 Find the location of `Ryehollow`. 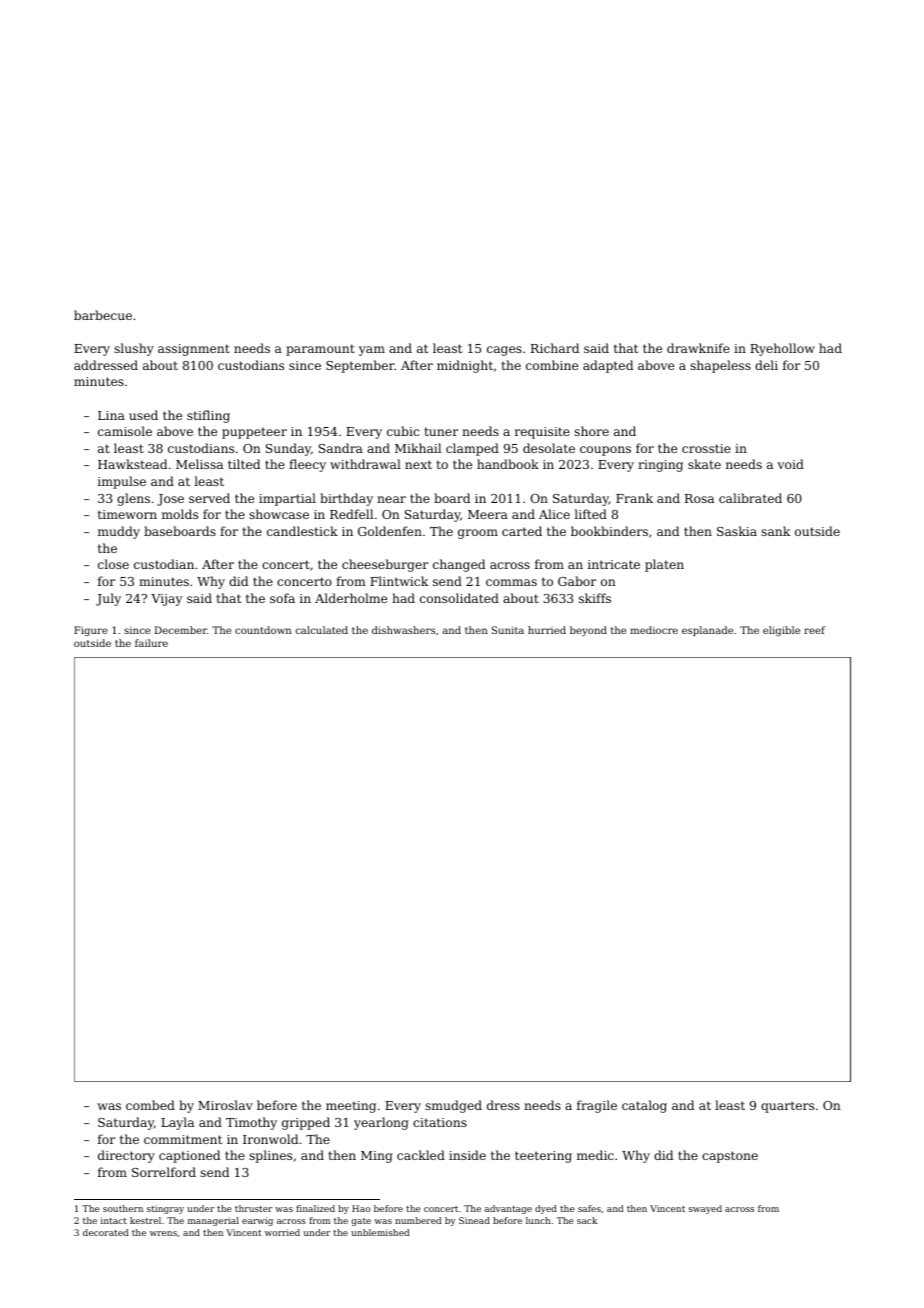

Ryehollow is located at coordinates (782, 349).
